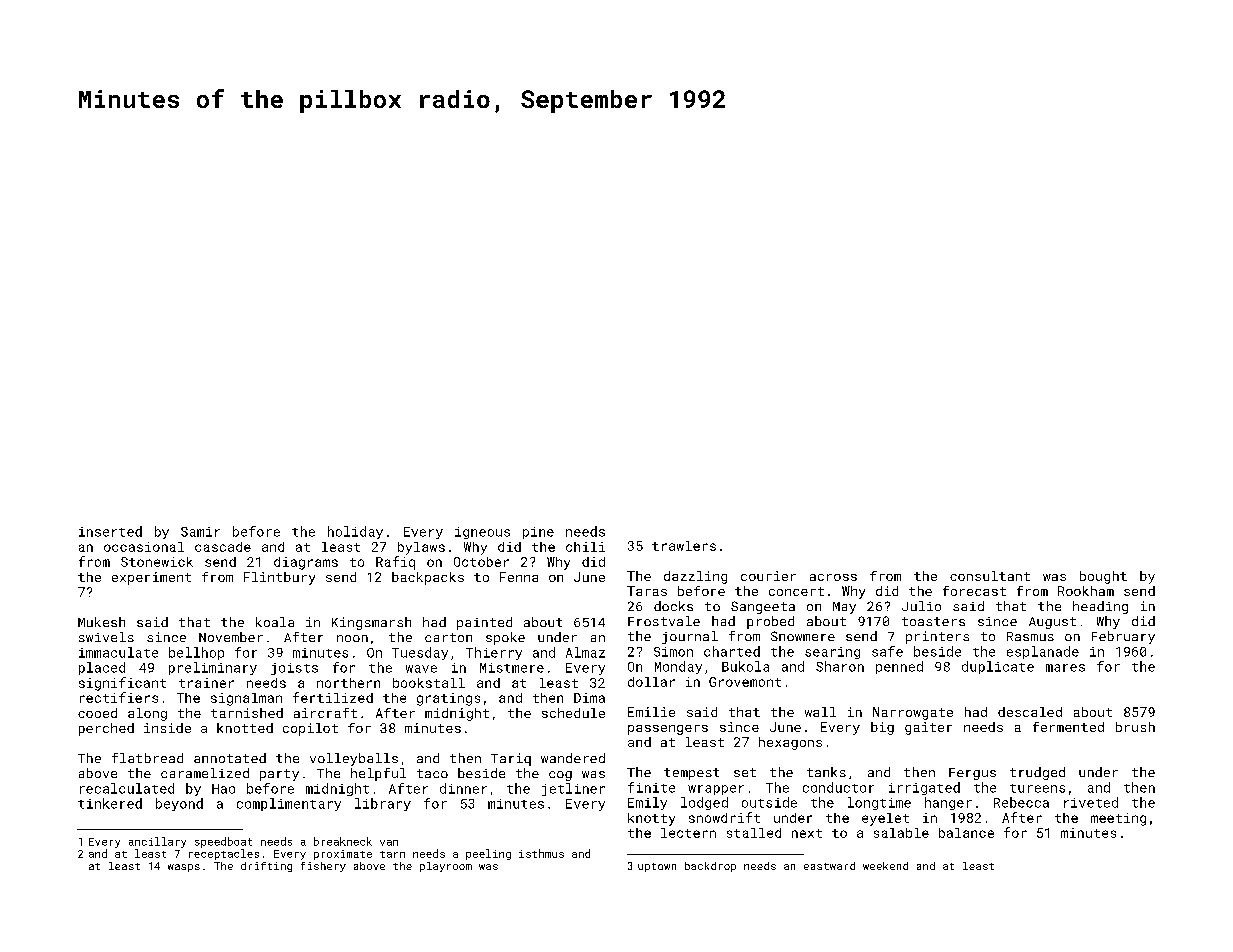 The image size is (1233, 952). I want to click on Monday, so click(678, 667).
